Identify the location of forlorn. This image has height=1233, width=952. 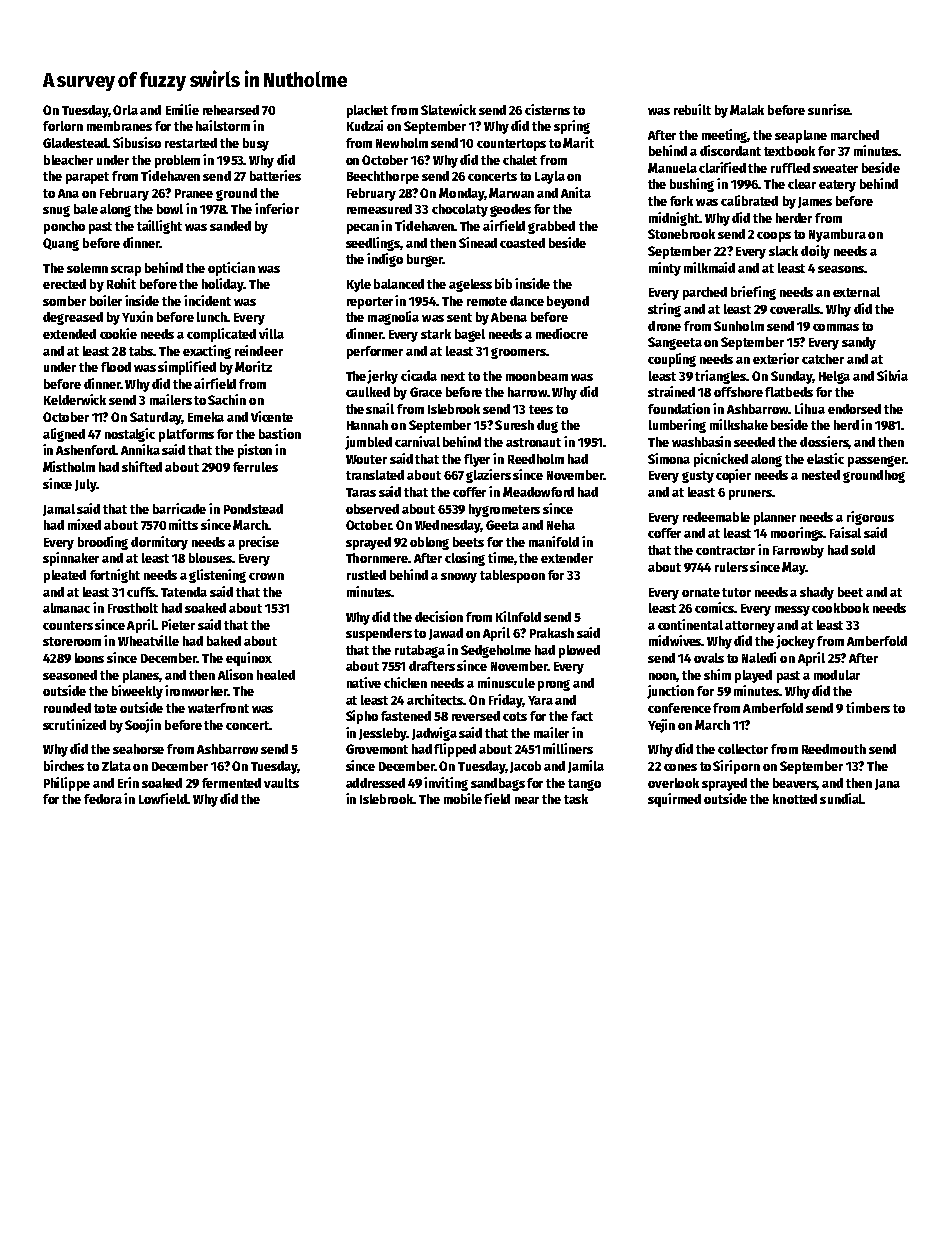
(63, 126).
